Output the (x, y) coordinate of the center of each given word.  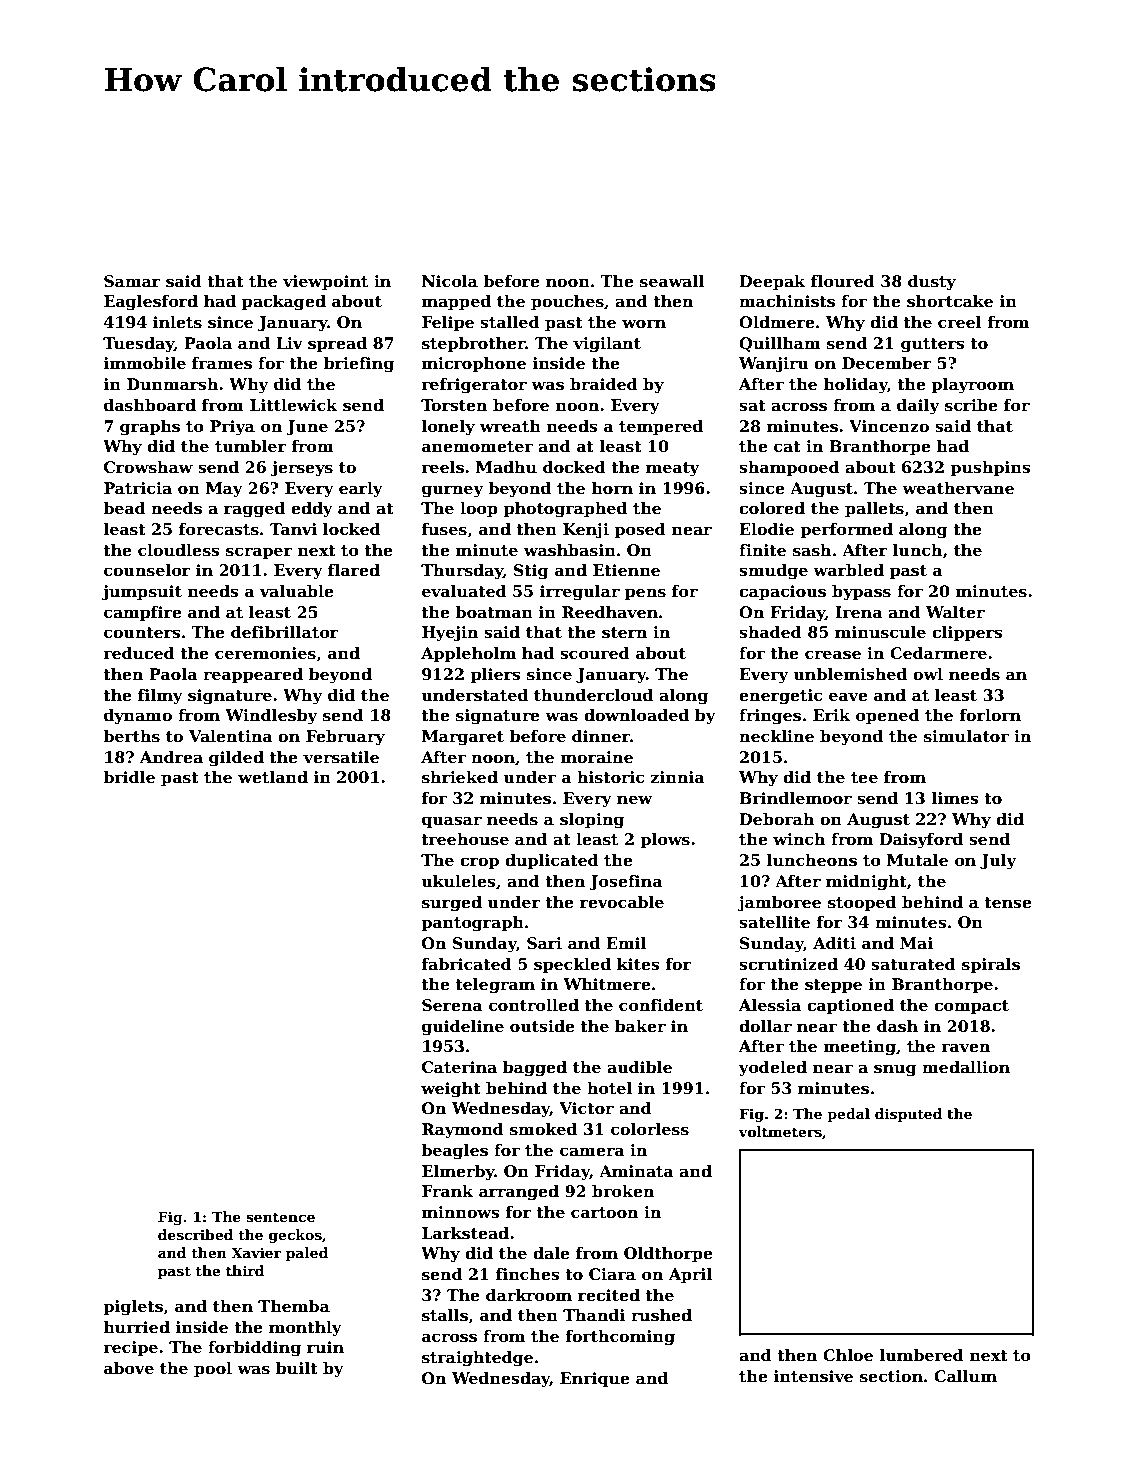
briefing (359, 365)
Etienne (626, 570)
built (297, 1368)
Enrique (595, 1379)
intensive (813, 1376)
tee (864, 778)
